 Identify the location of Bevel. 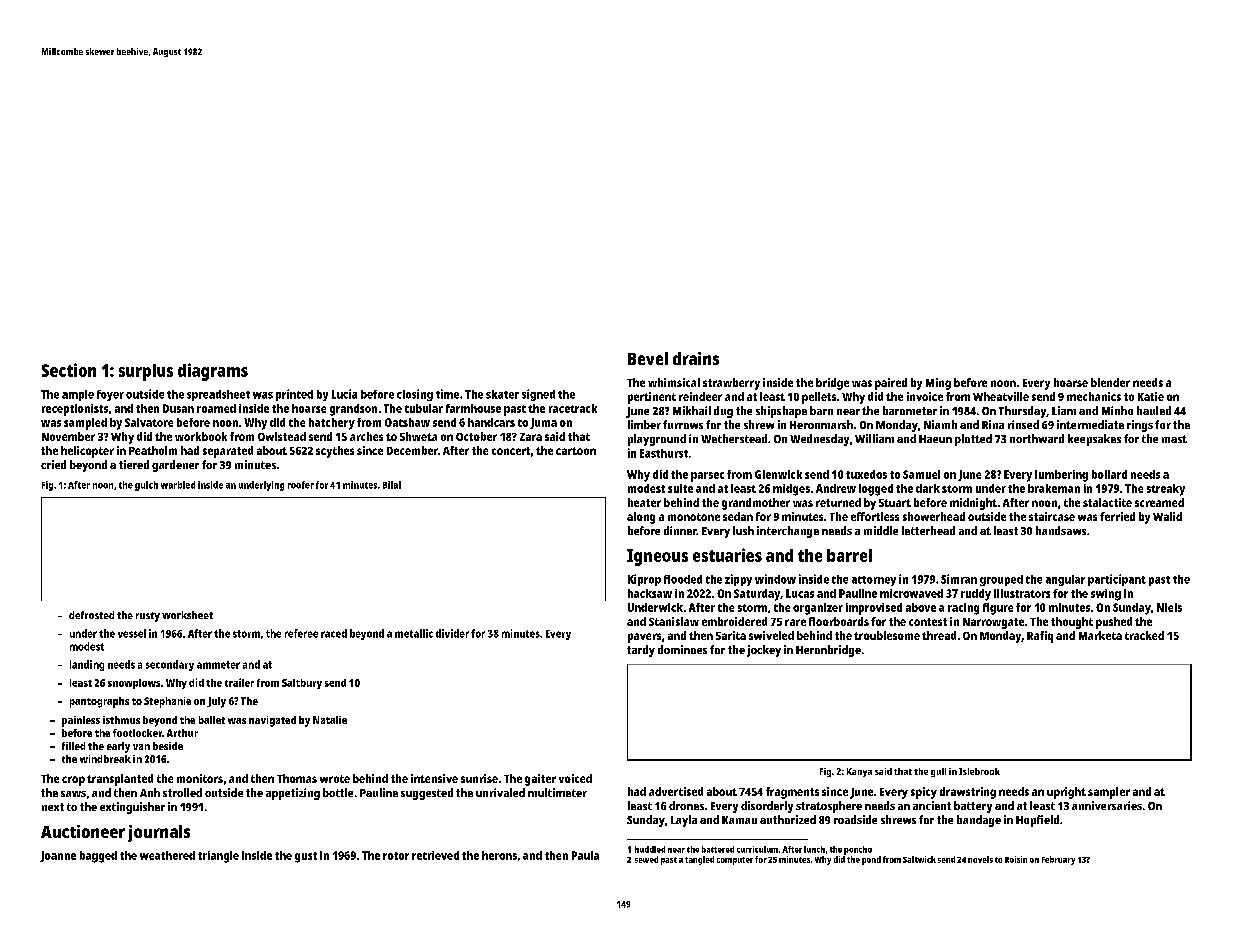
(648, 358).
